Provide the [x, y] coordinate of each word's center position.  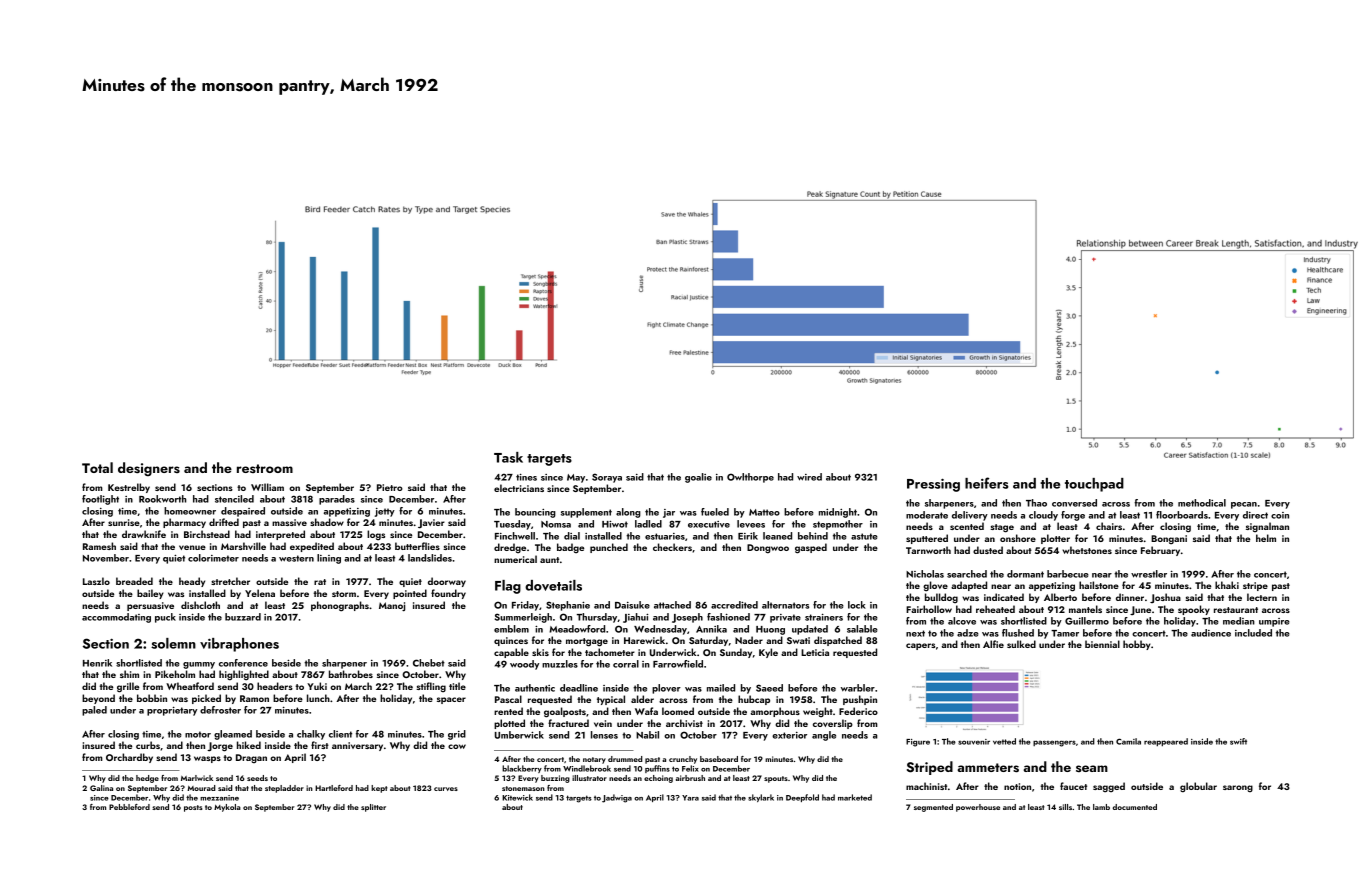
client [340, 734]
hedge [147, 779]
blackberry [522, 769]
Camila [1128, 741]
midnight [838, 513]
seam [1092, 768]
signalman [1267, 527]
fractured [568, 723]
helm [1266, 538]
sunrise [124, 522]
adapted [969, 586]
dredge [510, 548]
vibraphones [239, 645]
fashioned [728, 617]
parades [337, 500]
